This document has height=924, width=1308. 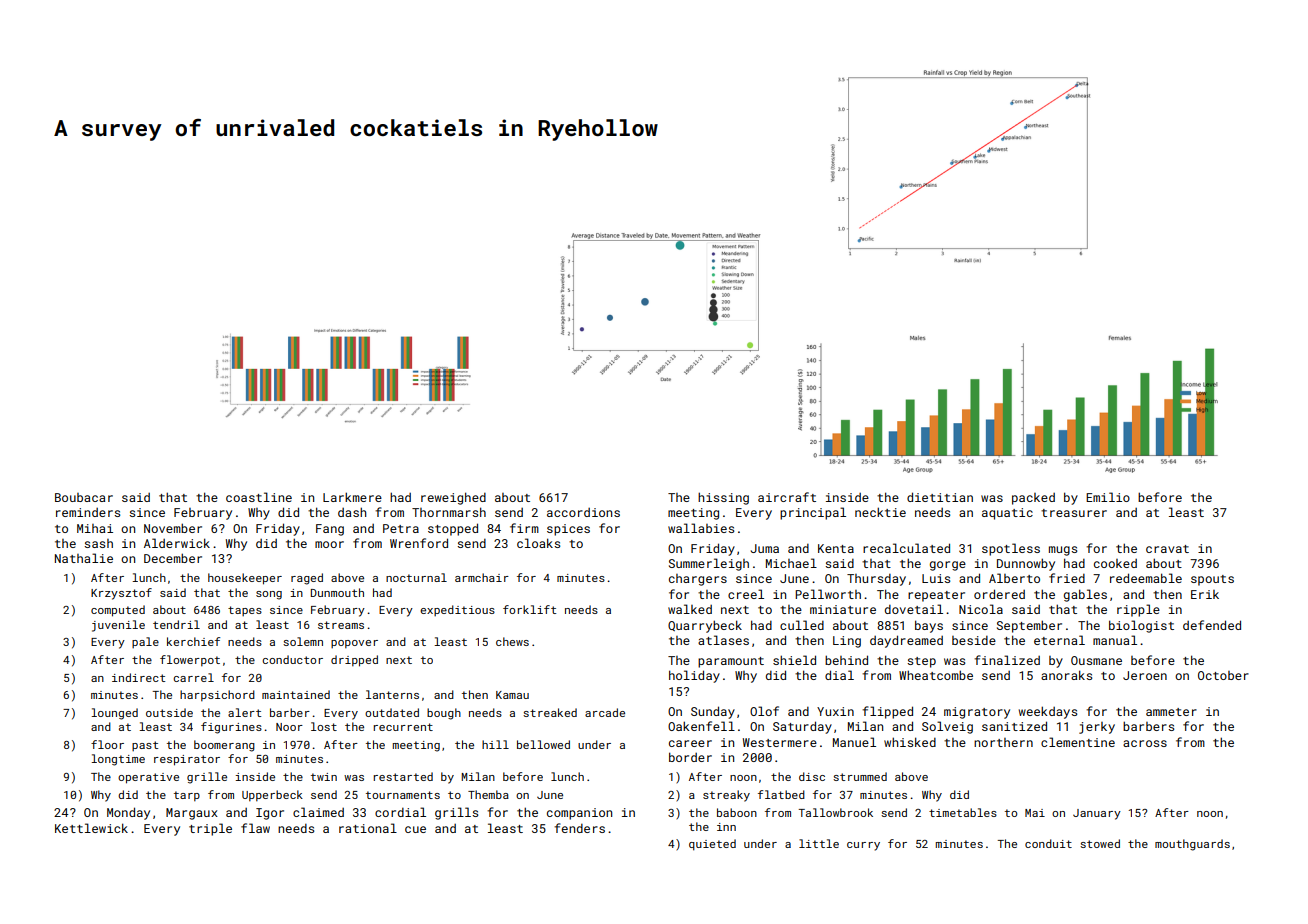 I want to click on aircraft, so click(x=787, y=497).
